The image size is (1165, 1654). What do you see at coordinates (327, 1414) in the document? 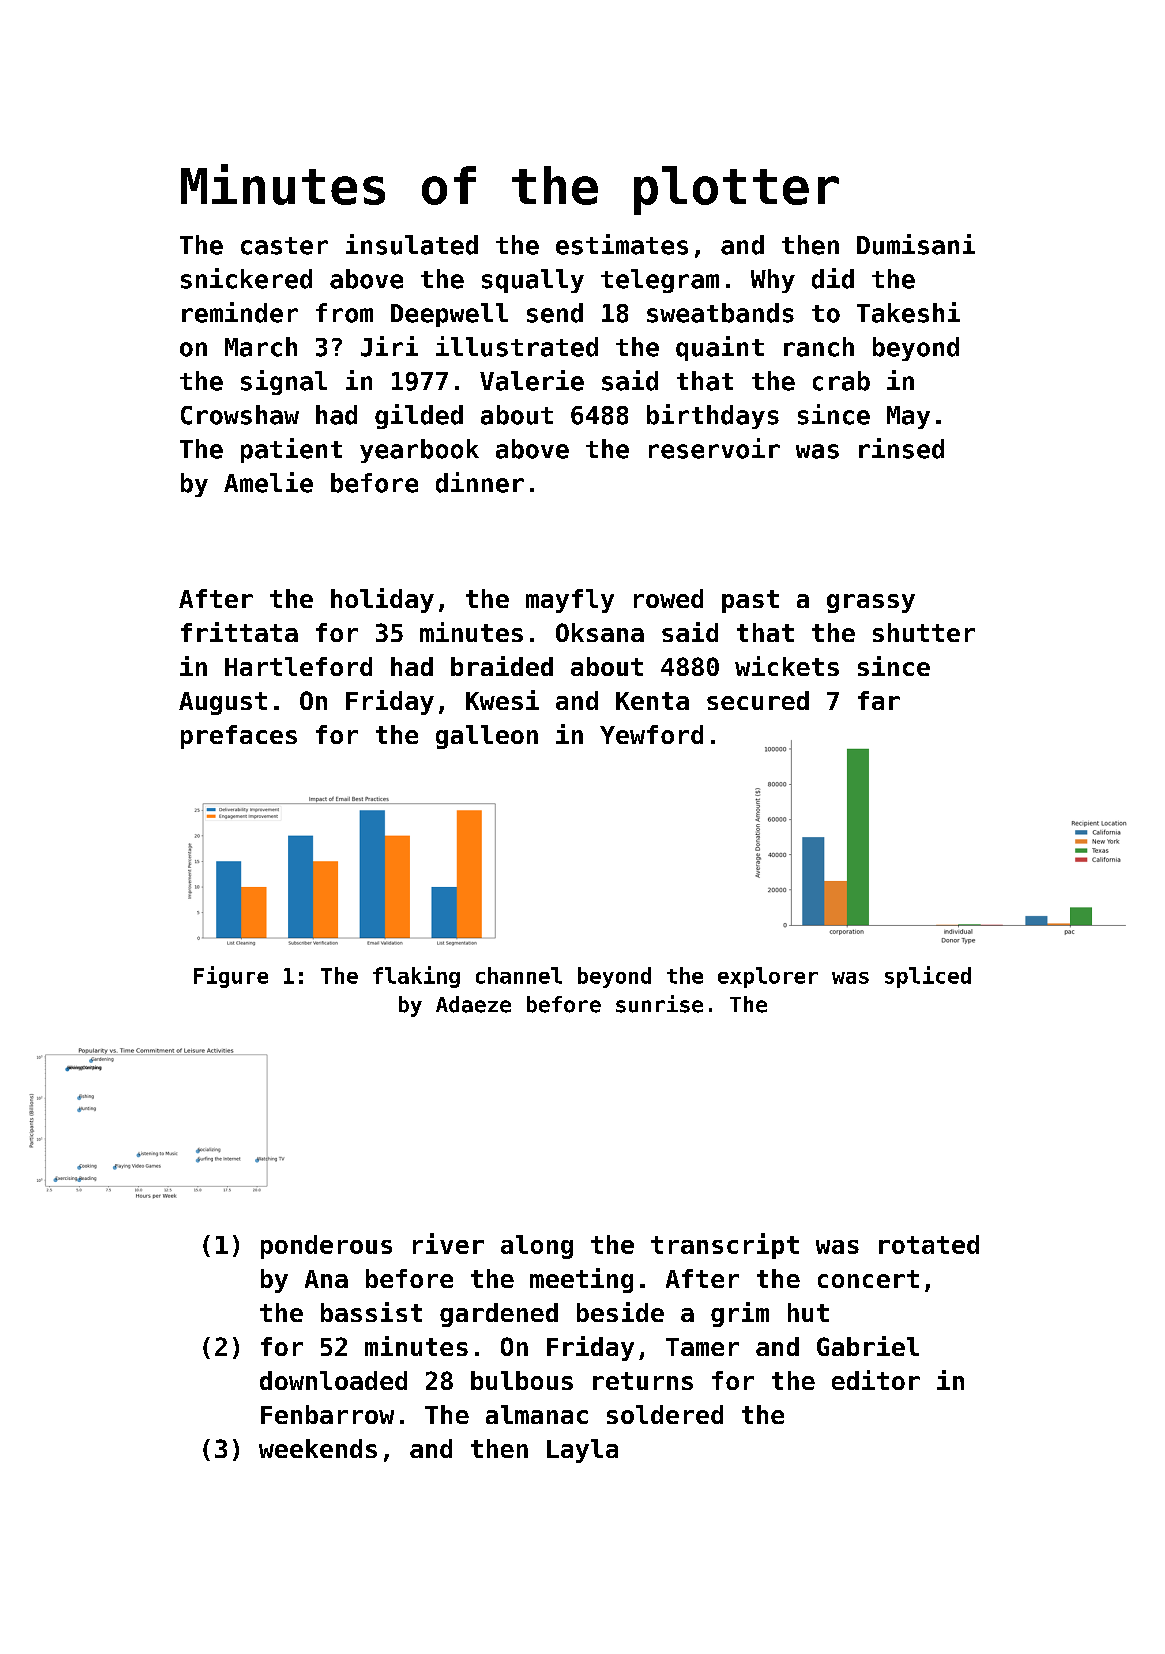
I see `Fenbarrow` at bounding box center [327, 1414].
